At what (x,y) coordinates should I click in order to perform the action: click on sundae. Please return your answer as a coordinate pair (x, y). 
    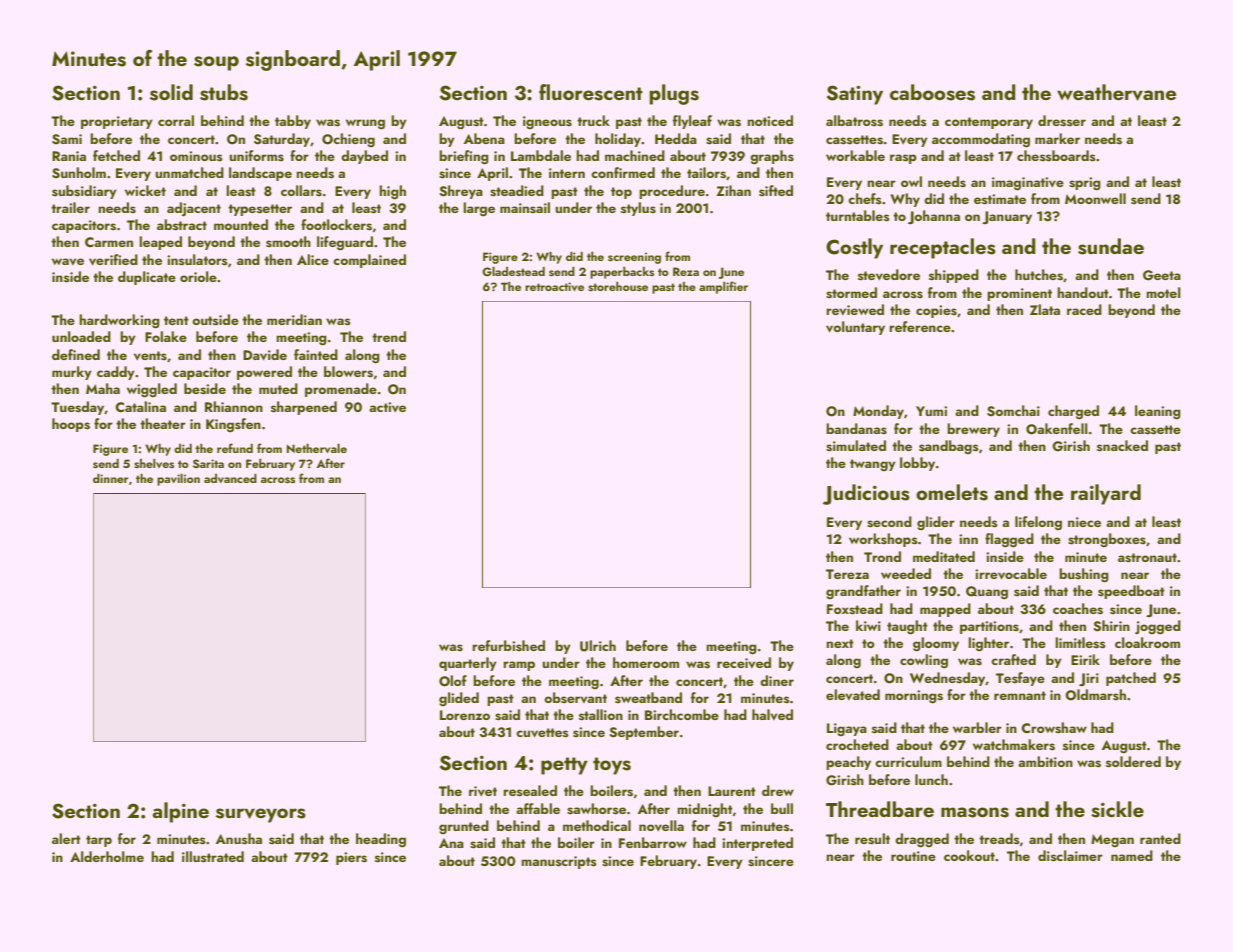
    Looking at the image, I should click on (1111, 246).
